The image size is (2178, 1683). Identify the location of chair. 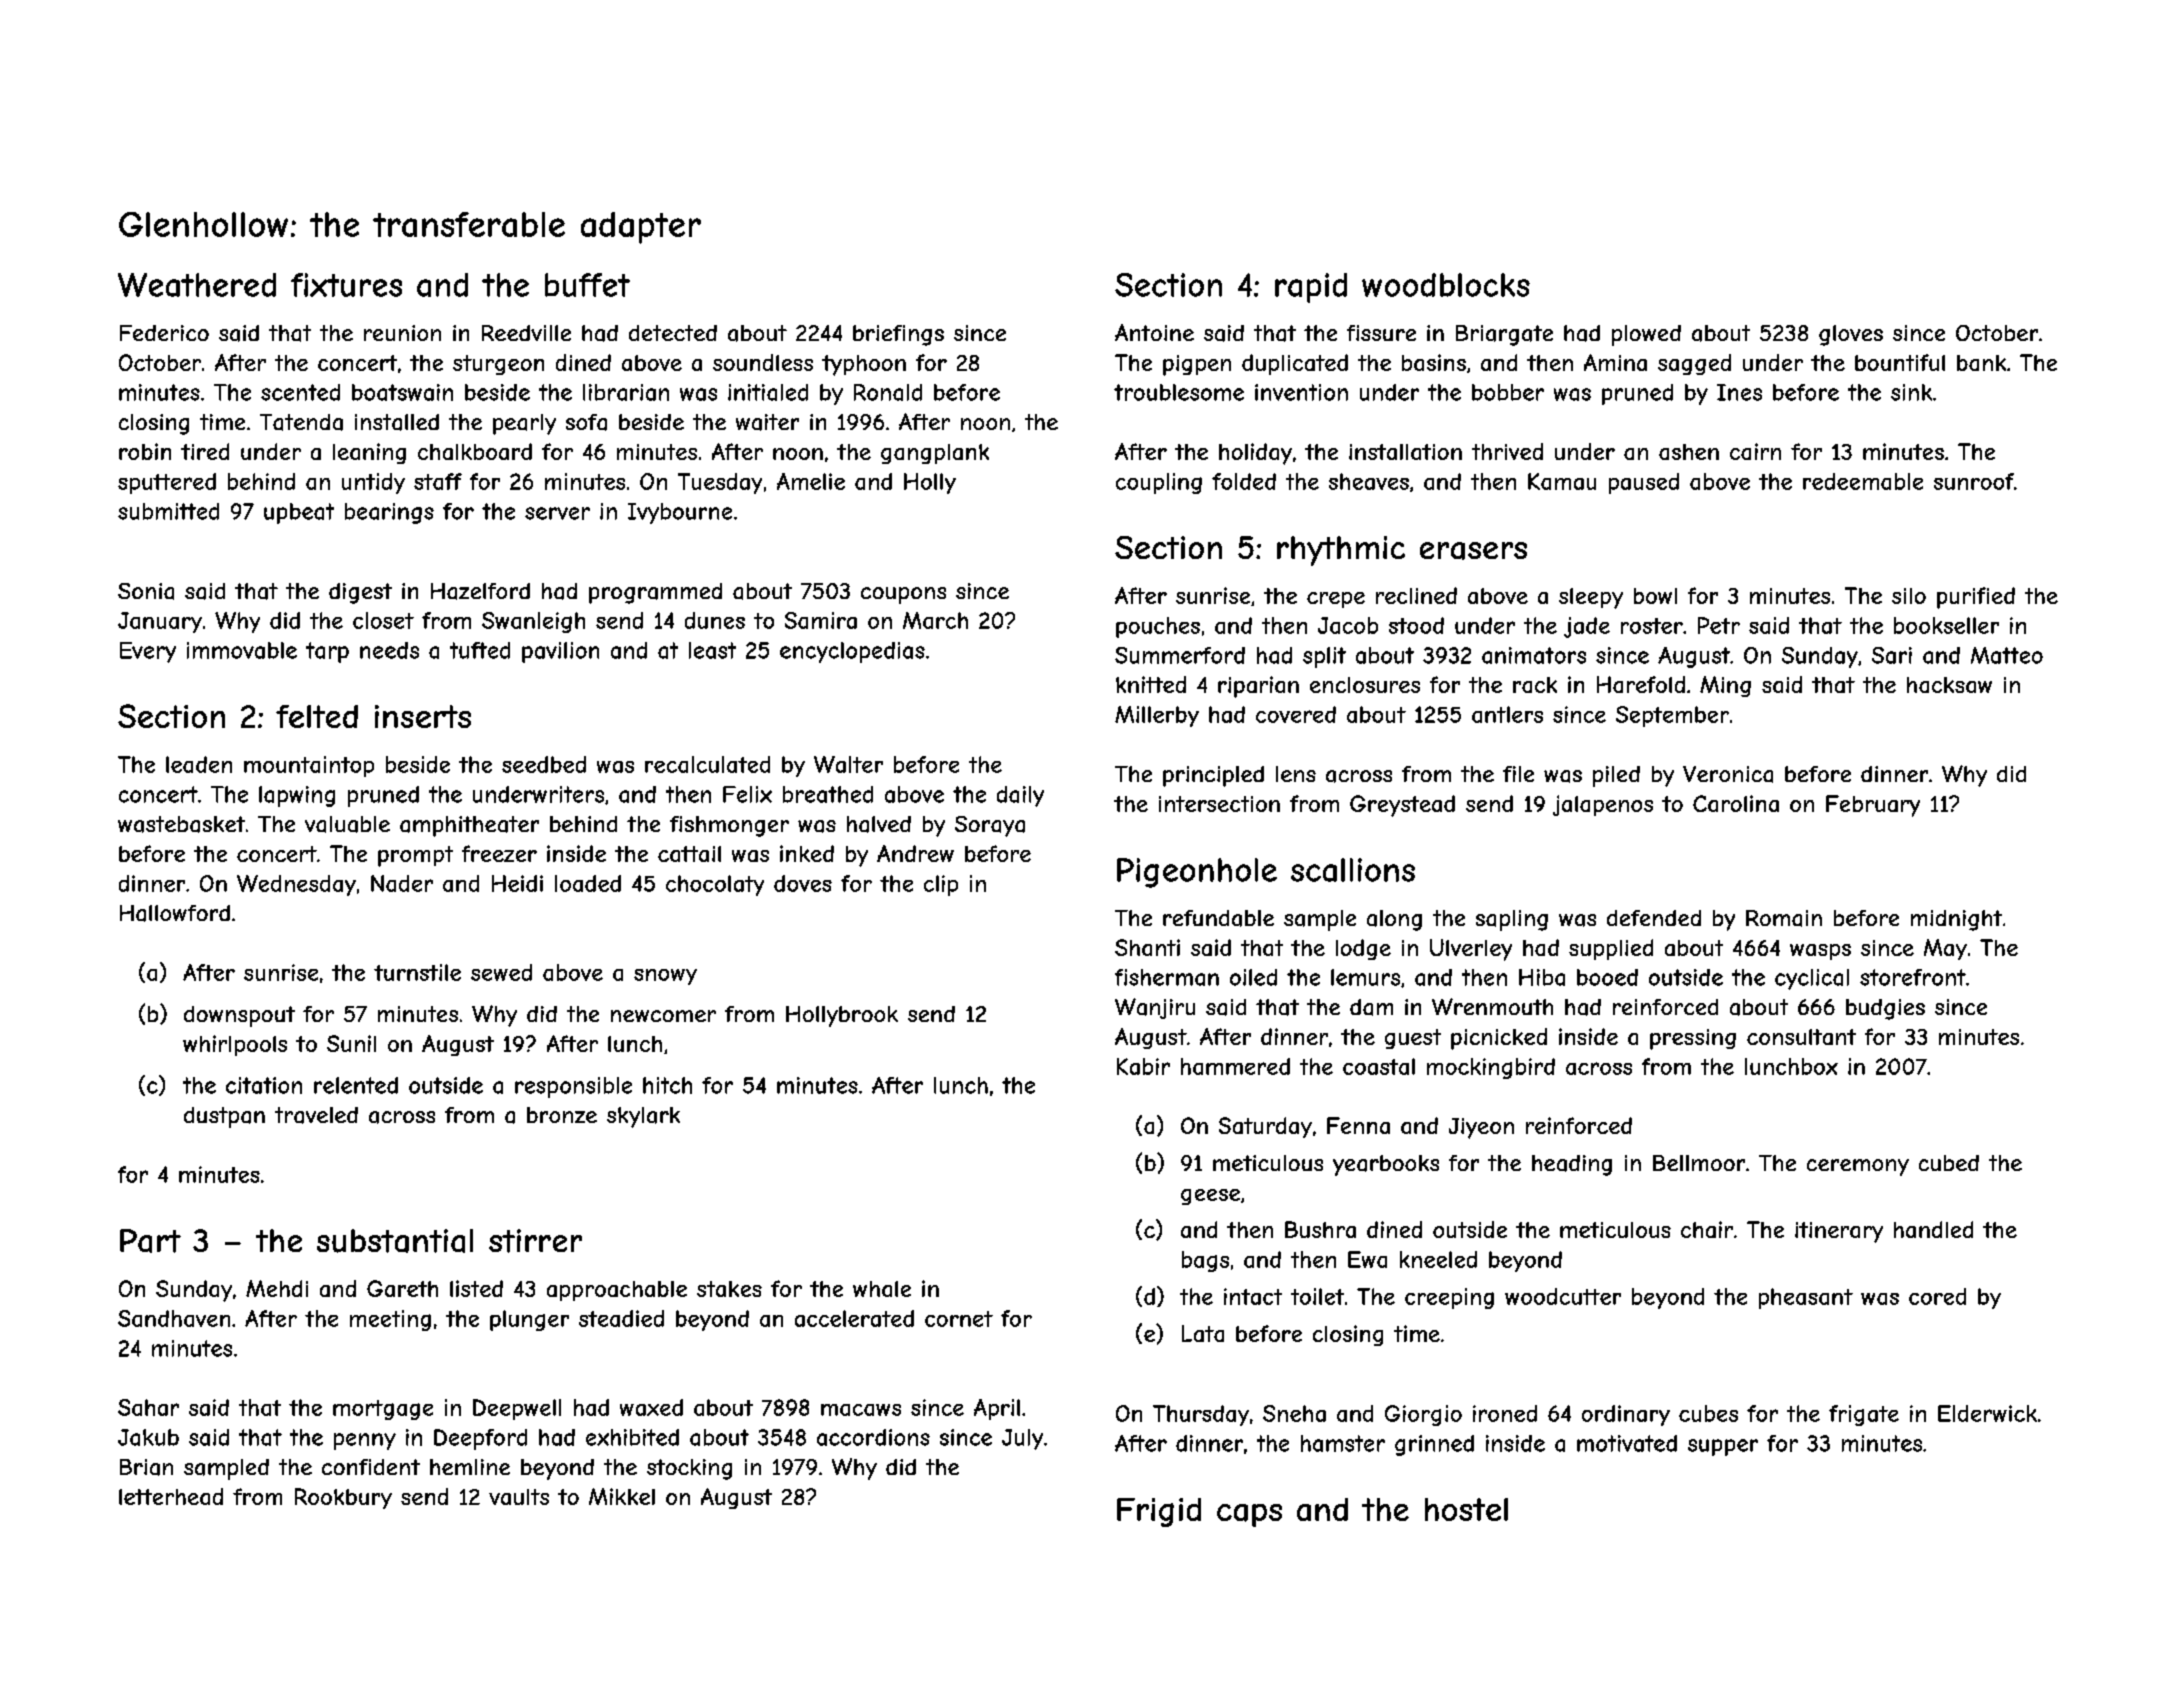
(1707, 1229).
